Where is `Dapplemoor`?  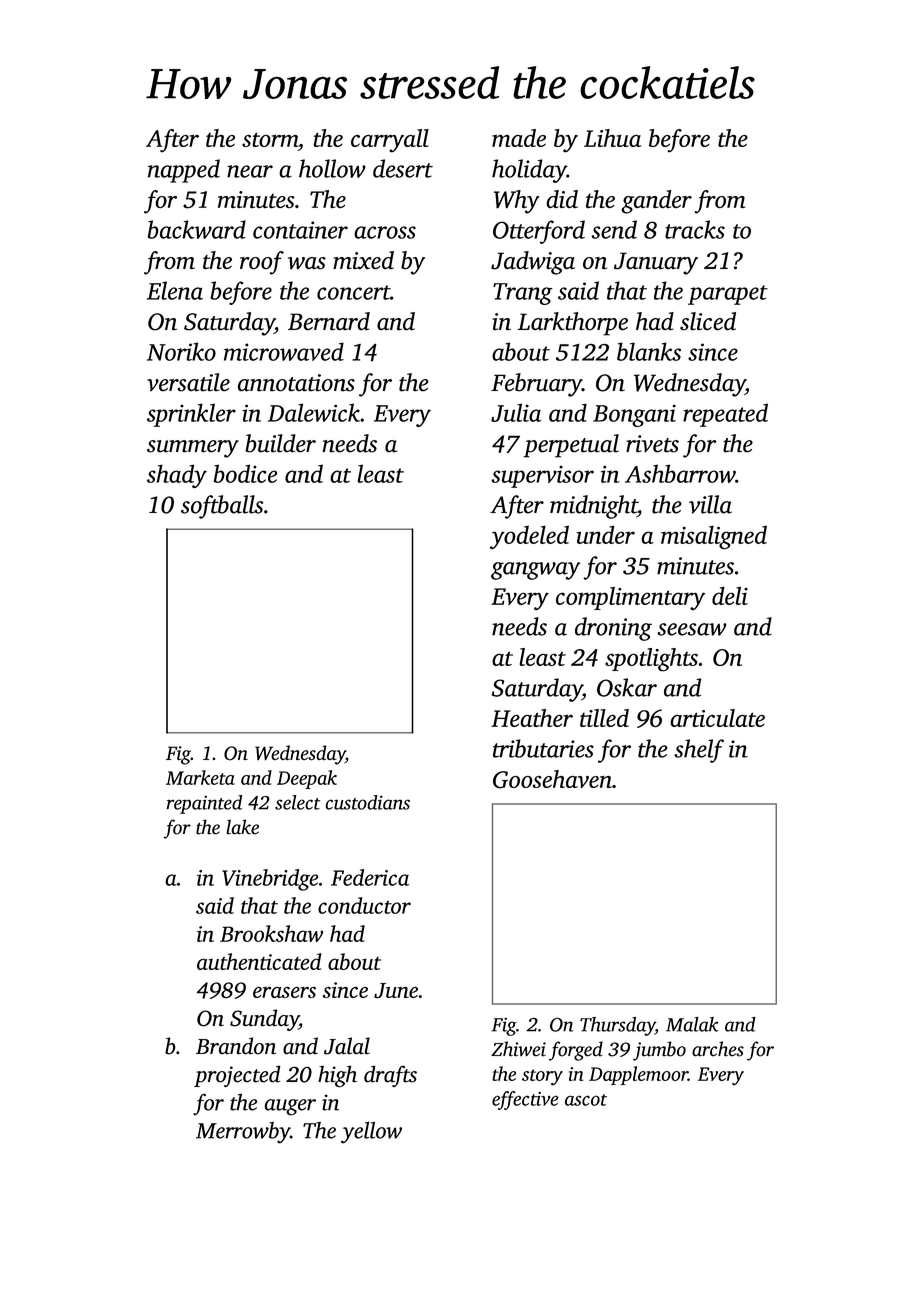 Dapplemoor is located at coordinates (638, 1075).
